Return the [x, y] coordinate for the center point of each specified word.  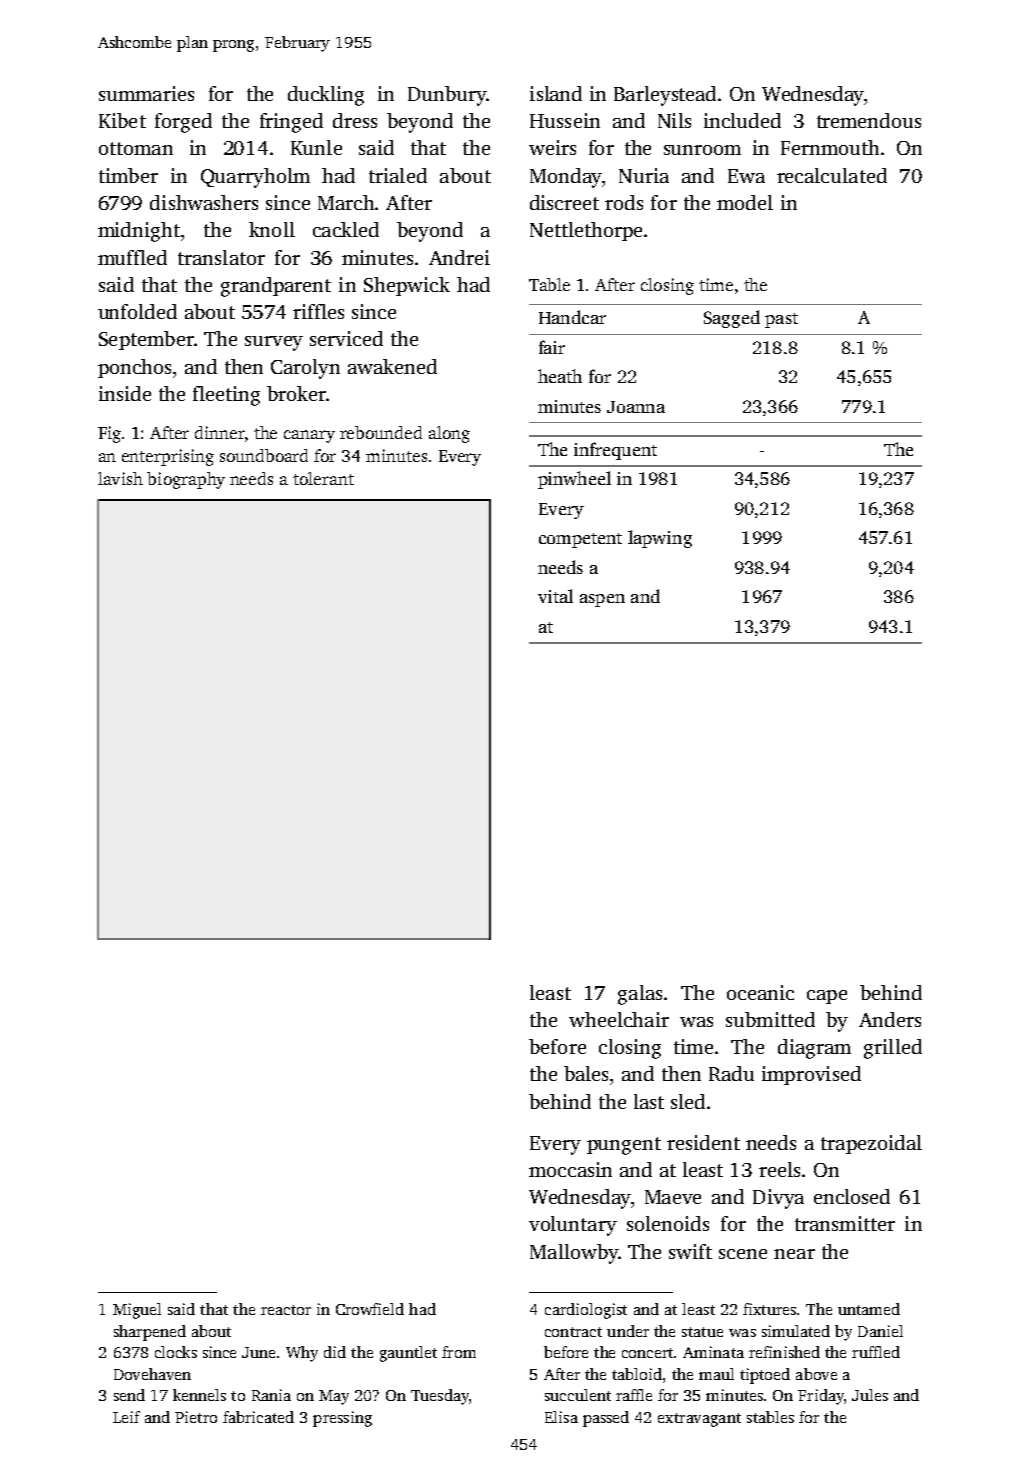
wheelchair [619, 1019]
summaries [146, 93]
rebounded [381, 432]
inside [125, 393]
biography [186, 480]
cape [827, 997]
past [781, 320]
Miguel [137, 1311]
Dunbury [447, 96]
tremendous [869, 120]
